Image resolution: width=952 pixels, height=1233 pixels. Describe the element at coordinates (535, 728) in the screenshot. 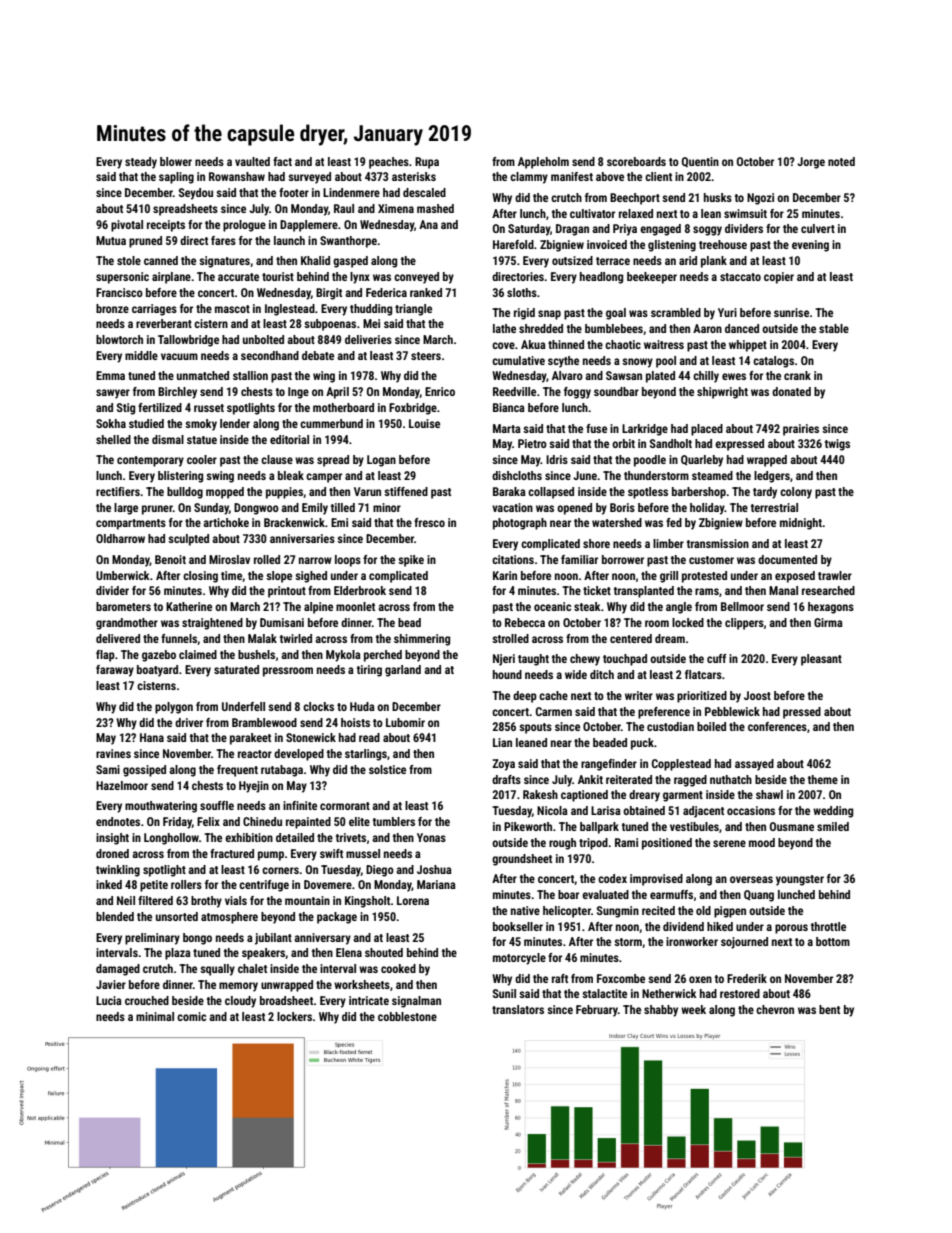

I see `spouts` at that location.
